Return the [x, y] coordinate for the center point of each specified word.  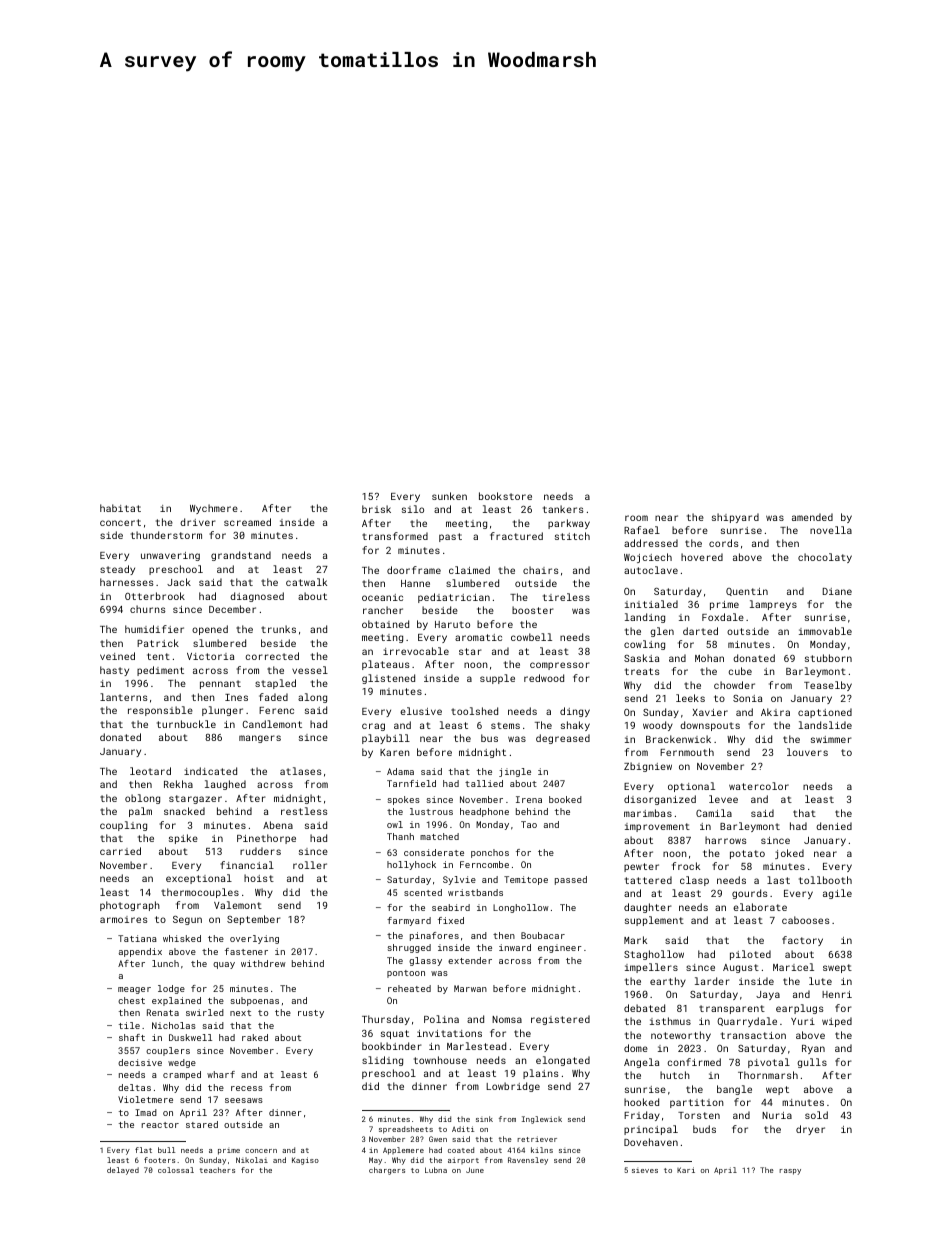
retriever [537, 1139]
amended [812, 517]
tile [129, 1025]
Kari [686, 1170]
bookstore [505, 496]
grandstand [241, 556]
